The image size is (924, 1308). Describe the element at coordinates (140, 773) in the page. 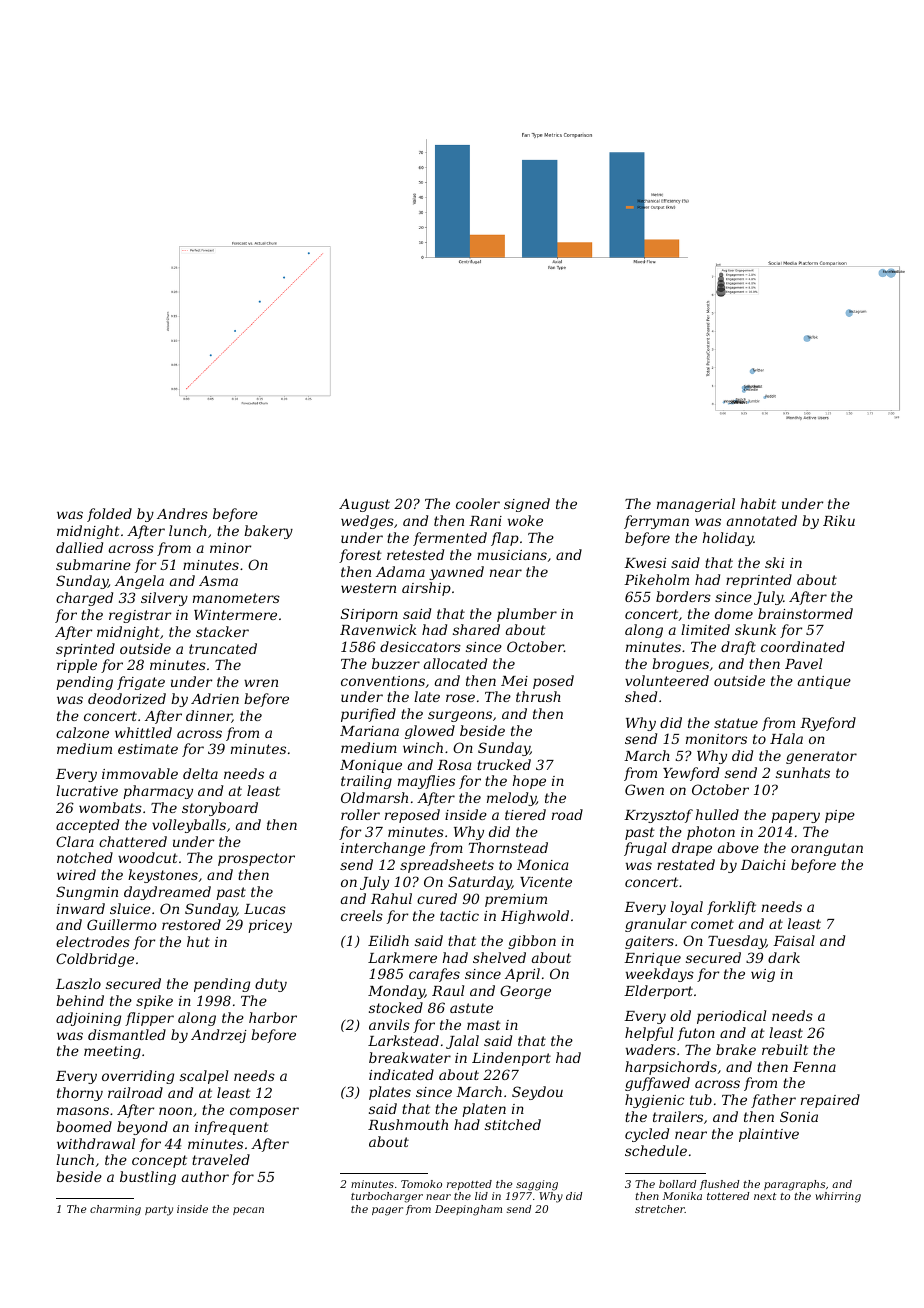

I see `immovable` at that location.
